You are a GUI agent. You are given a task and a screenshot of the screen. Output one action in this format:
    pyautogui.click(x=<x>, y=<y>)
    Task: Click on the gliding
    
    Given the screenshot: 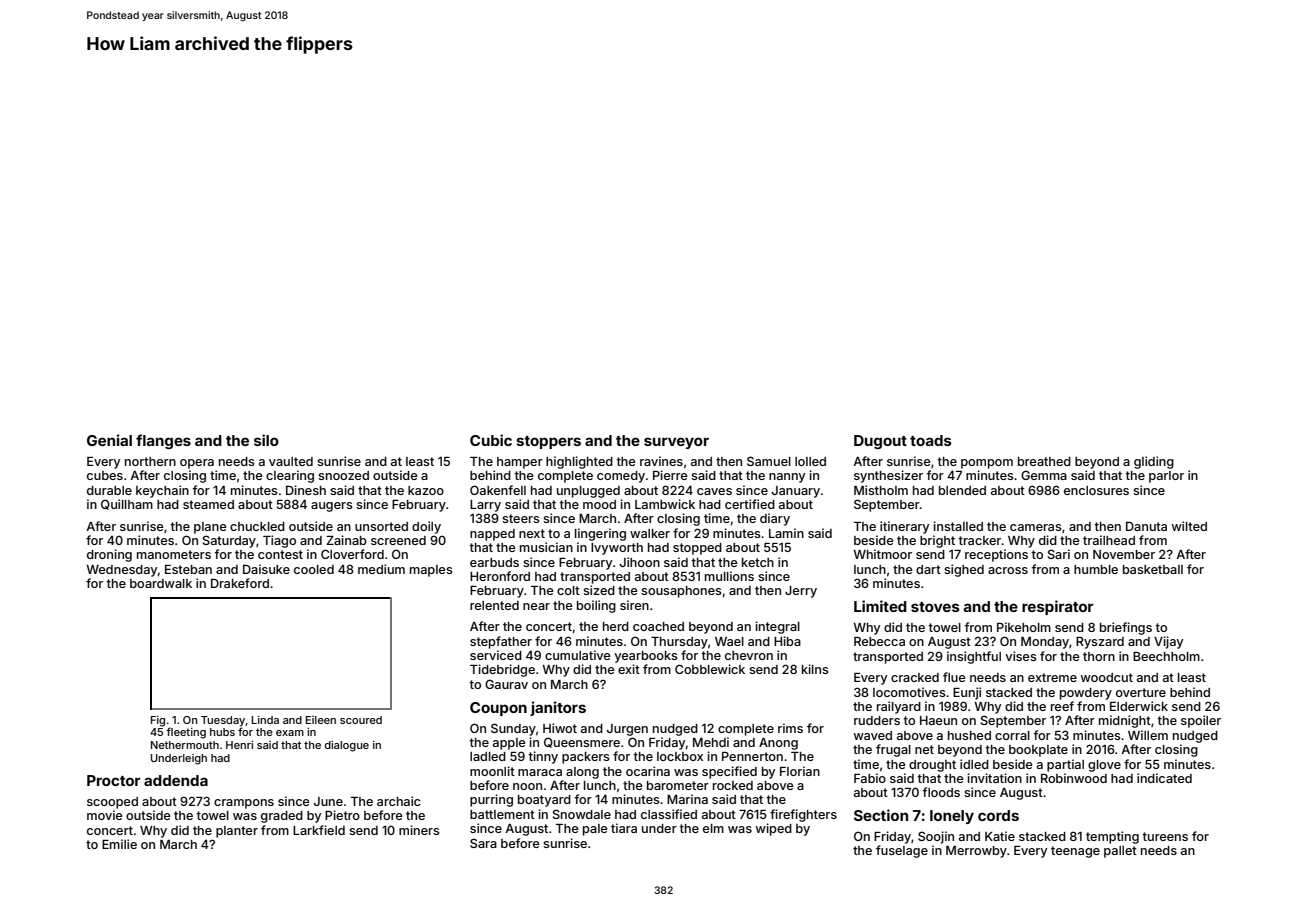 What is the action you would take?
    pyautogui.click(x=1154, y=462)
